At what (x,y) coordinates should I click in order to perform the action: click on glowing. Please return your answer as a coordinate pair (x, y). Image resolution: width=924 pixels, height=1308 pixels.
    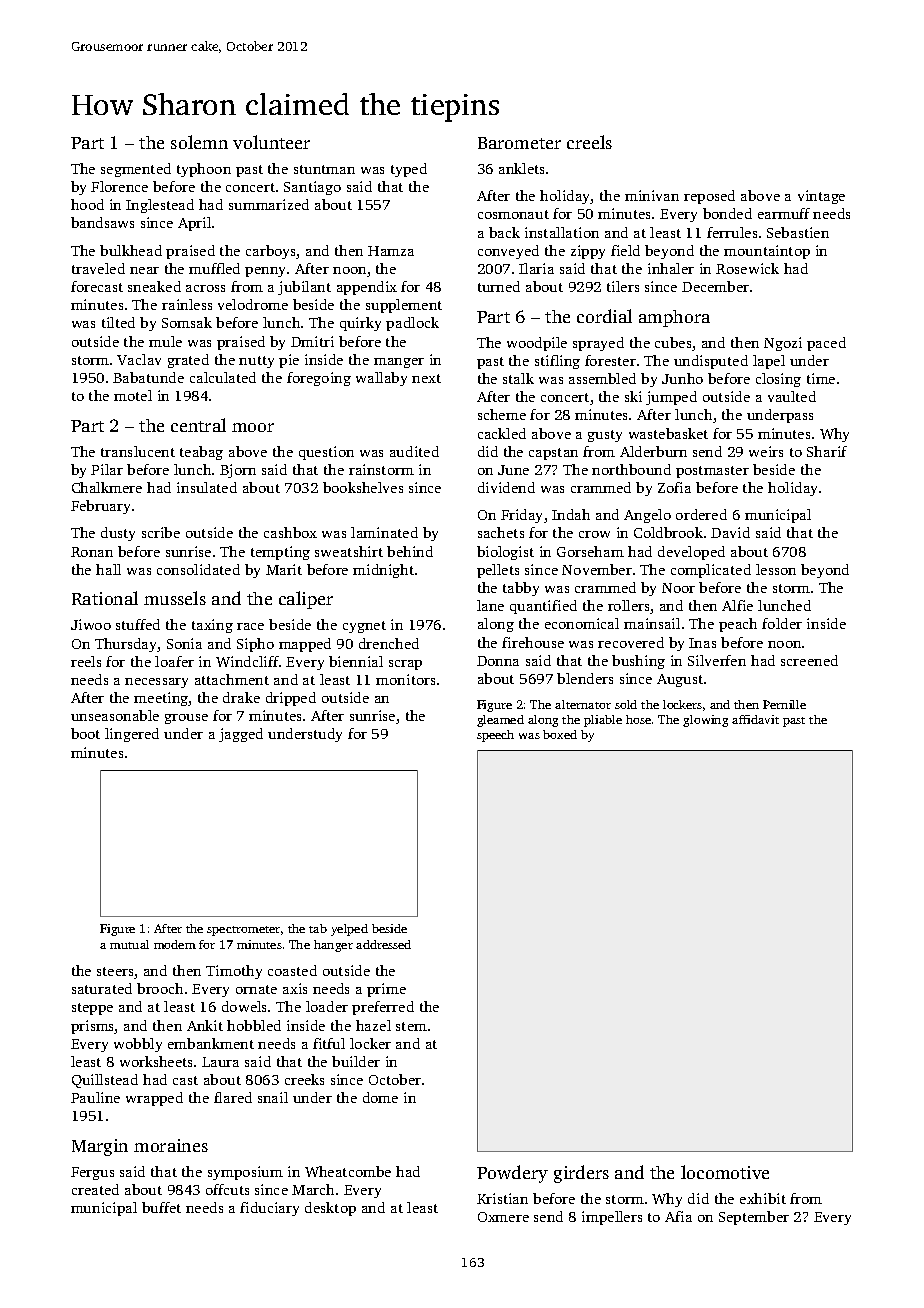
    Looking at the image, I should click on (705, 721).
